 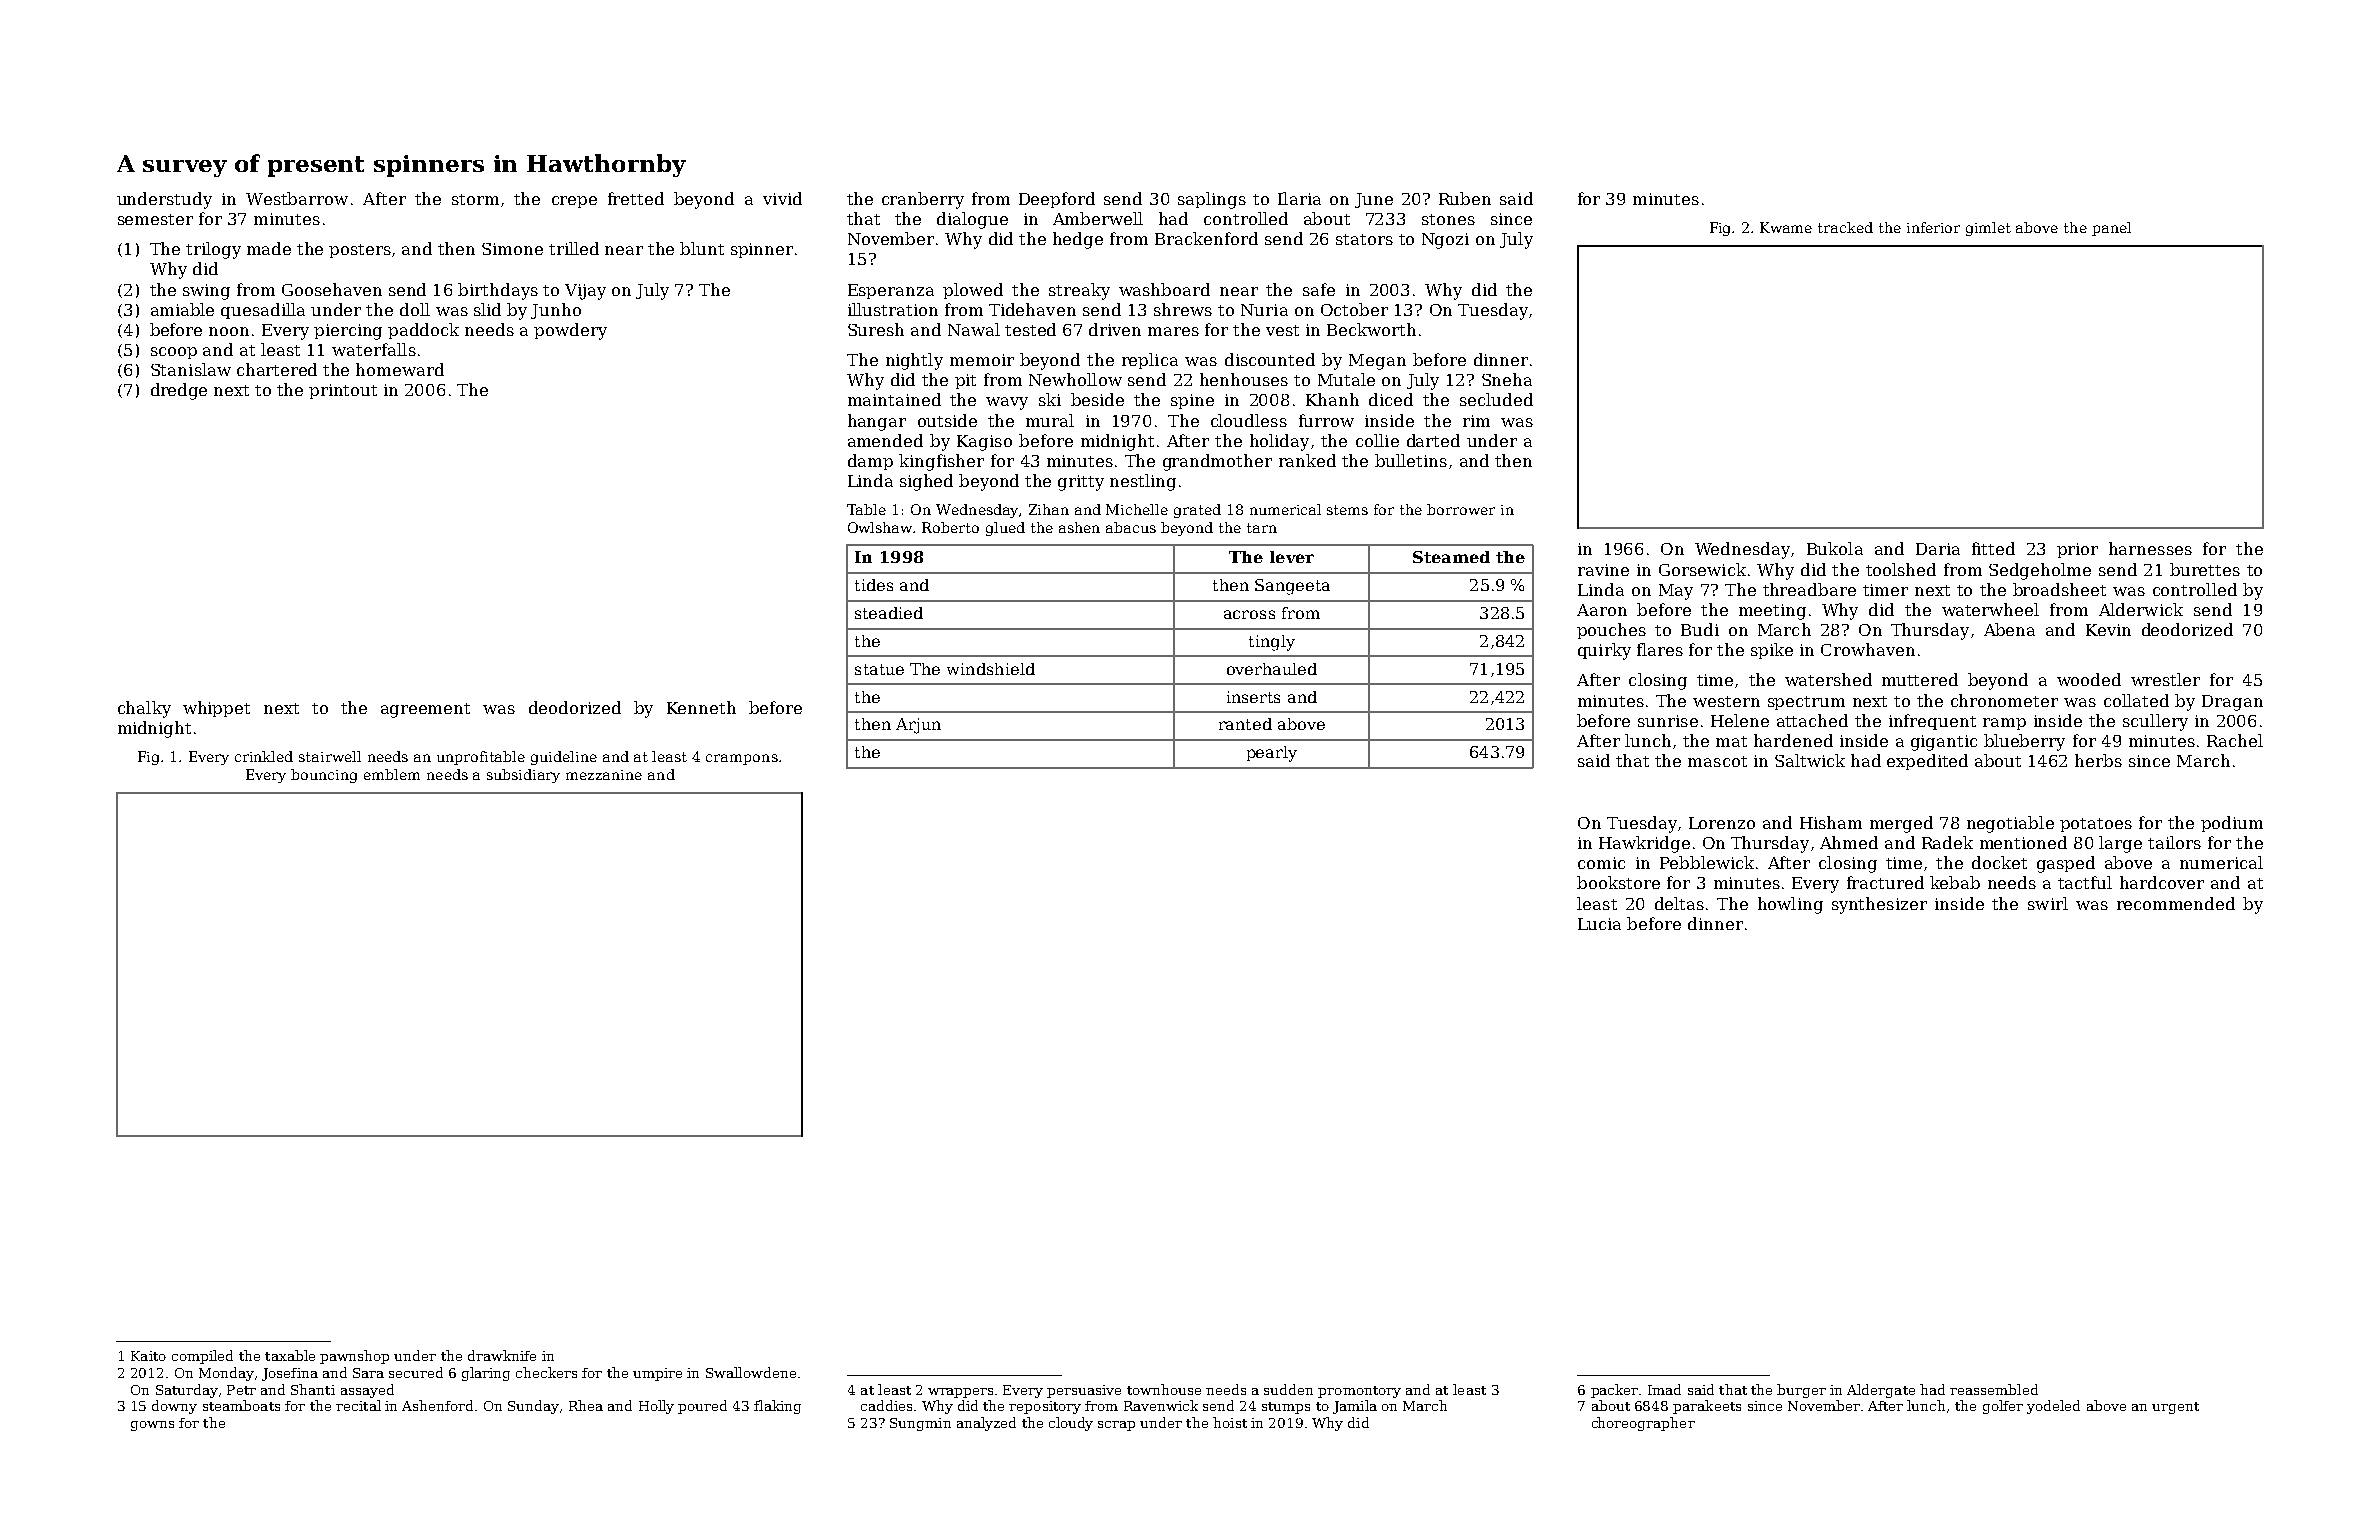 What do you see at coordinates (1801, 1391) in the page?
I see `burger` at bounding box center [1801, 1391].
